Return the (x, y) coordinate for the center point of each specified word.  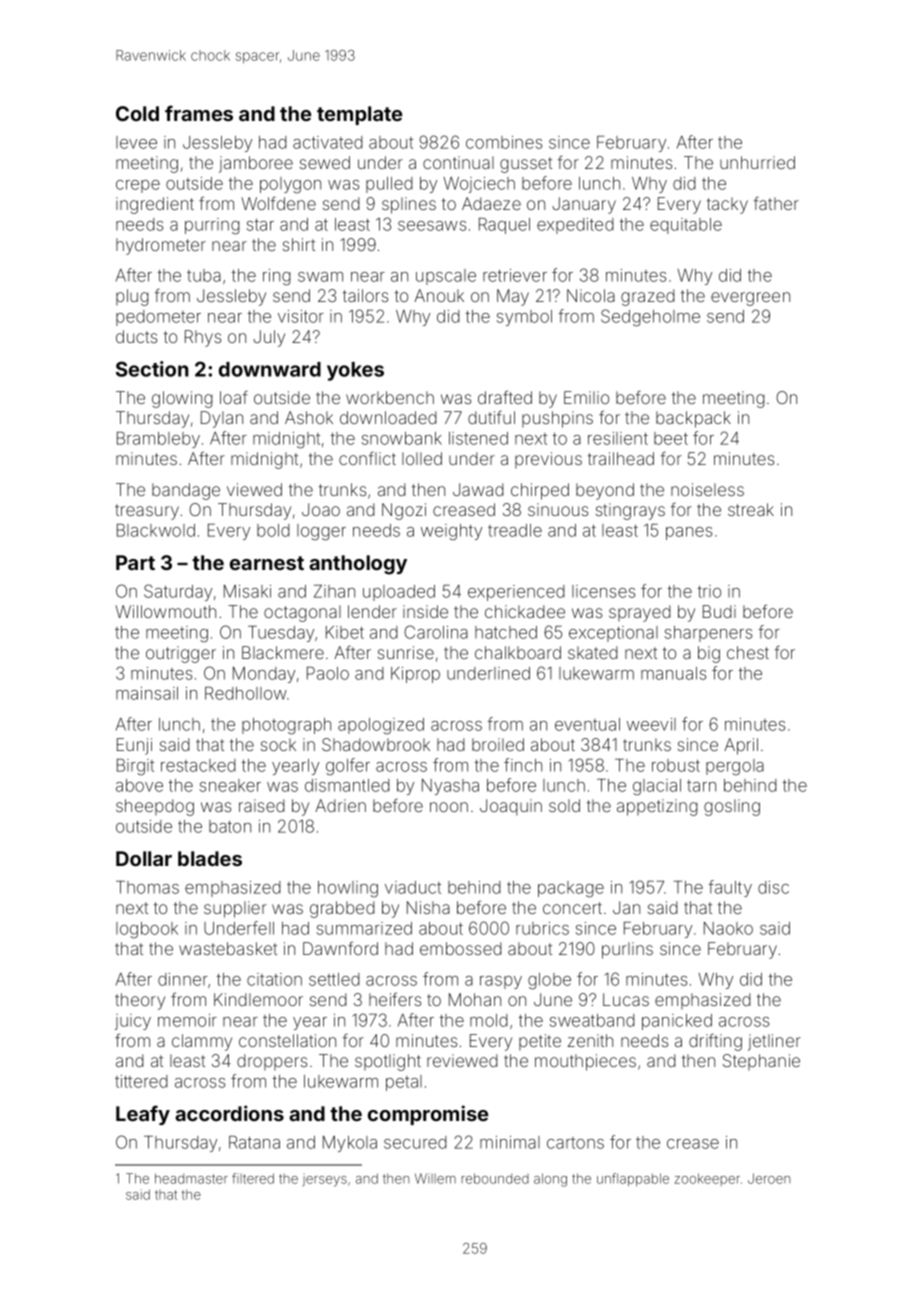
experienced (516, 593)
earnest (267, 563)
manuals (673, 673)
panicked (677, 1022)
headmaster (191, 1178)
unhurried (757, 162)
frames (199, 113)
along (550, 1180)
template (359, 115)
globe (549, 981)
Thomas (147, 887)
